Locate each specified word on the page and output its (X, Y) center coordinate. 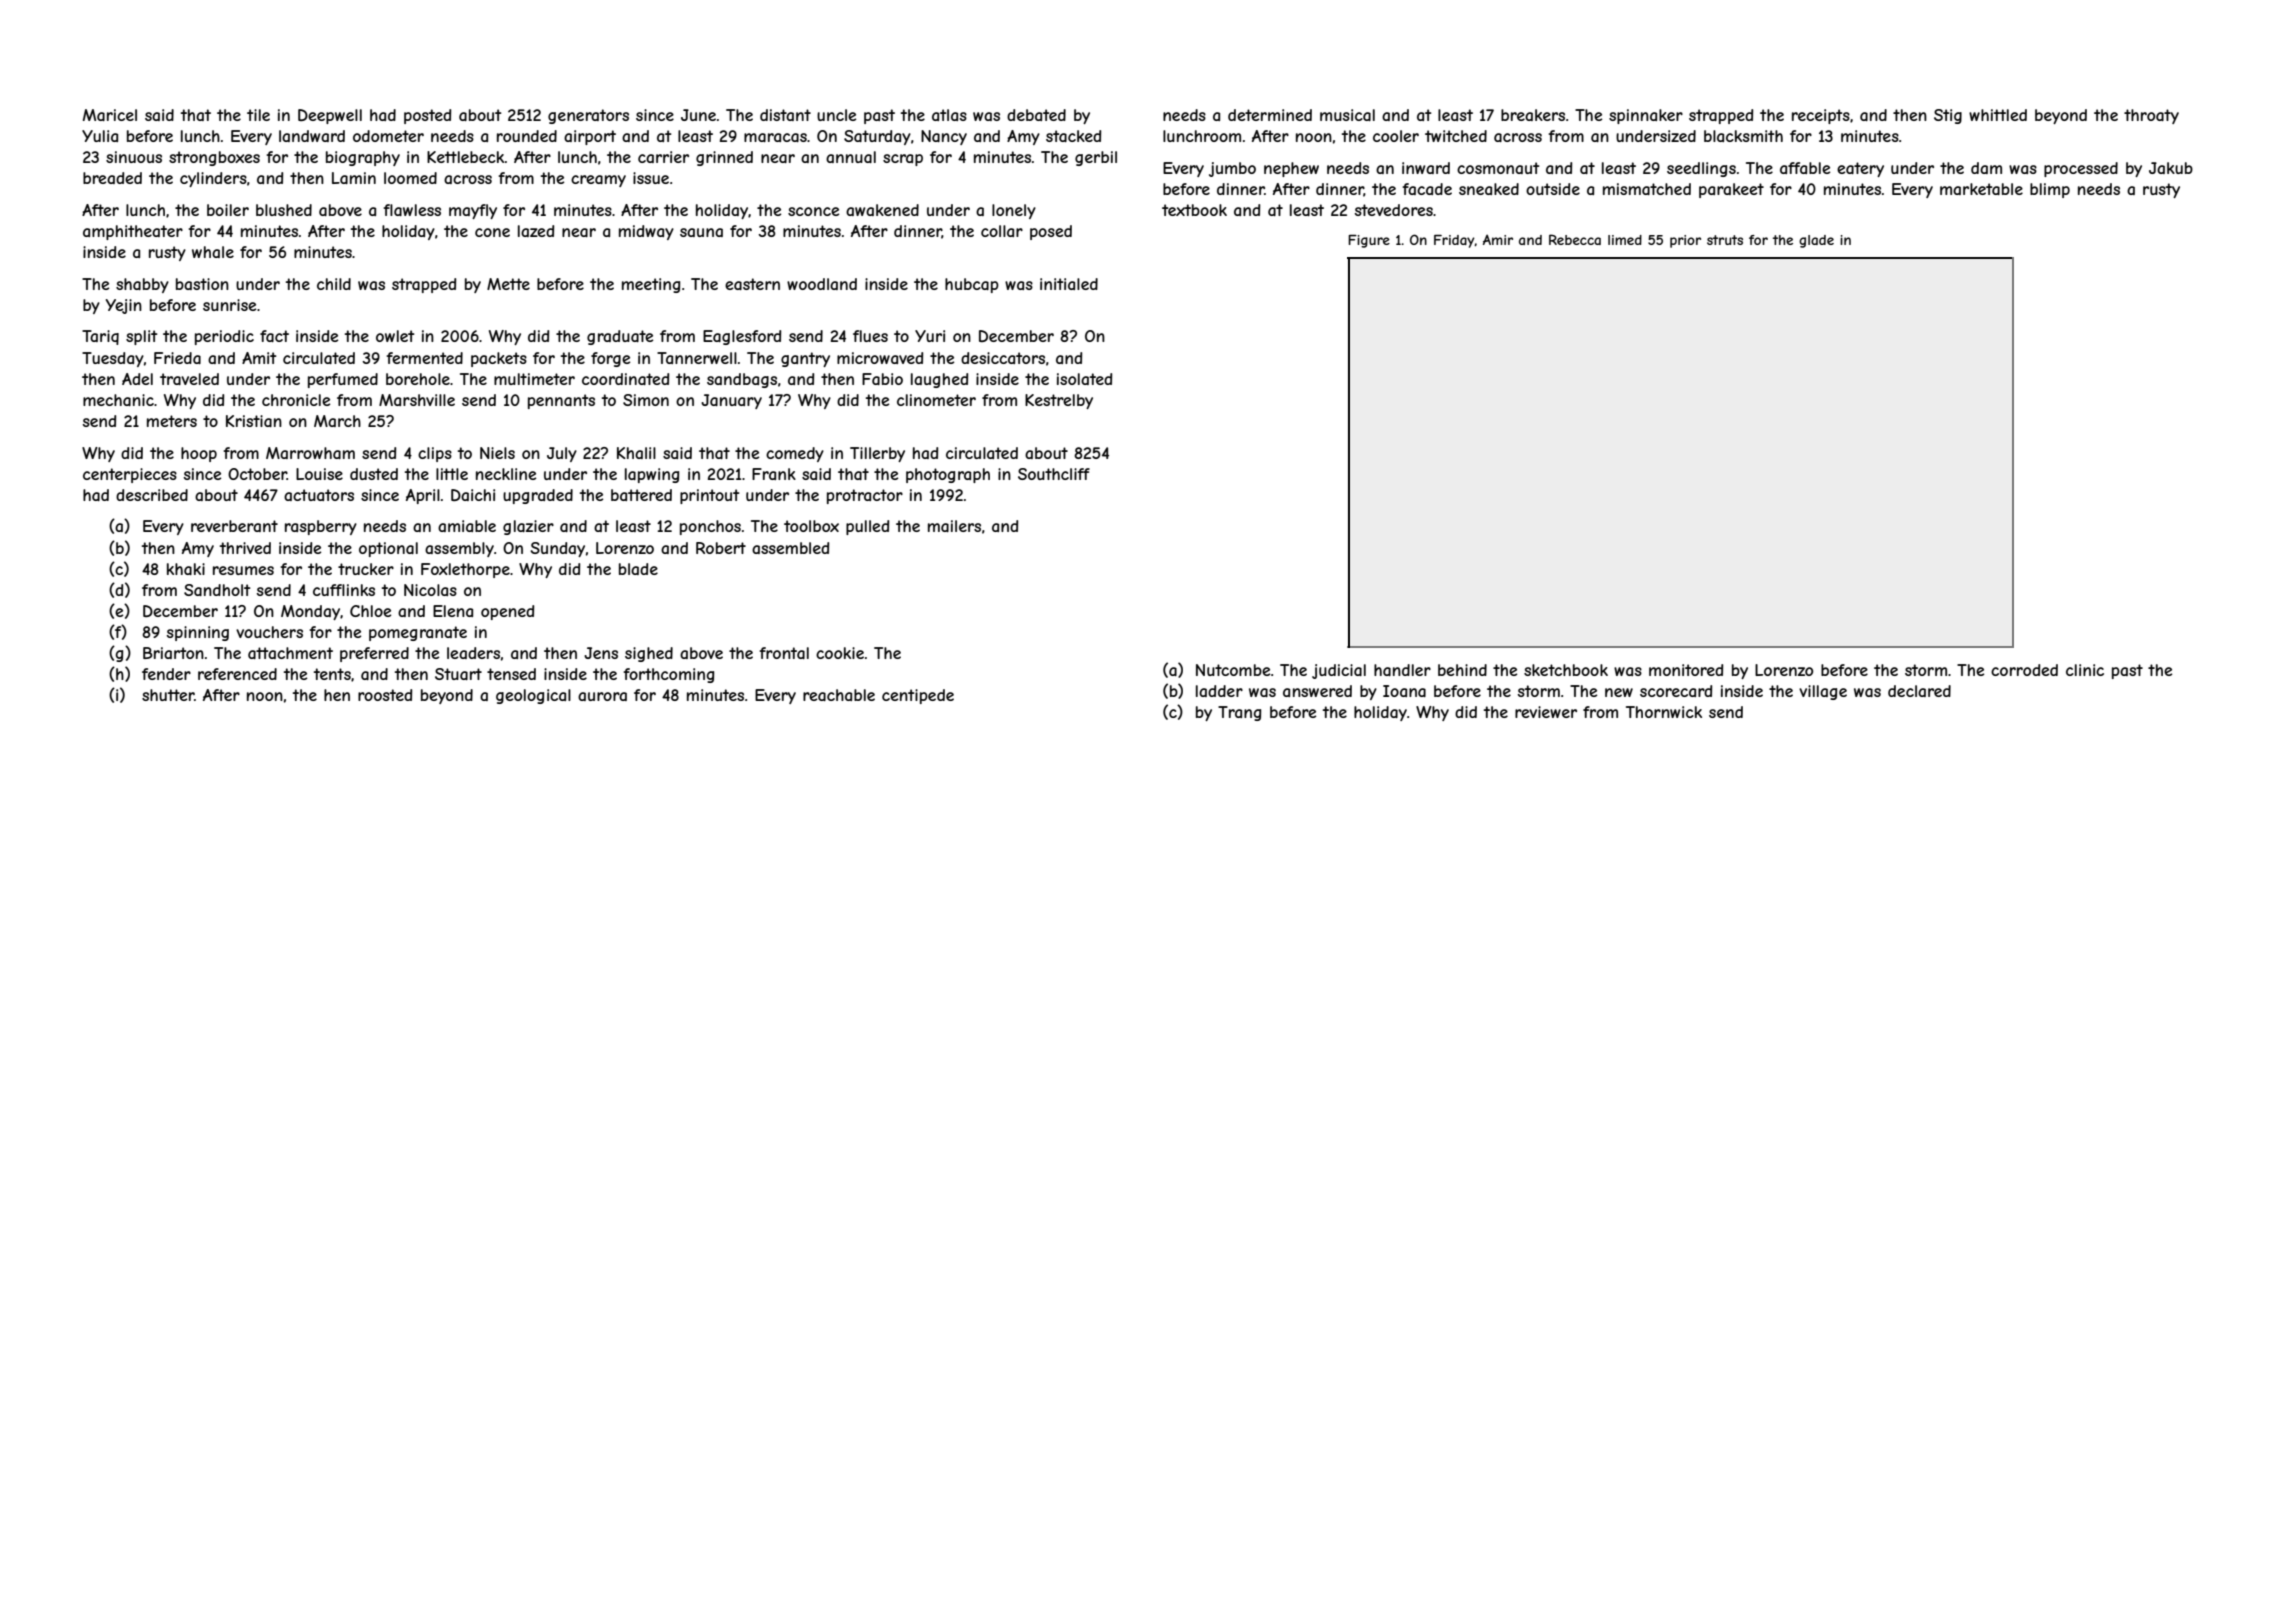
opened (507, 612)
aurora (602, 696)
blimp (2050, 190)
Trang (1239, 713)
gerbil (1096, 158)
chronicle (296, 400)
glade (1816, 241)
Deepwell (330, 116)
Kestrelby (1059, 401)
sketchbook (1566, 670)
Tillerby (877, 454)
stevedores (1394, 210)
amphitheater (133, 232)
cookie (840, 653)
